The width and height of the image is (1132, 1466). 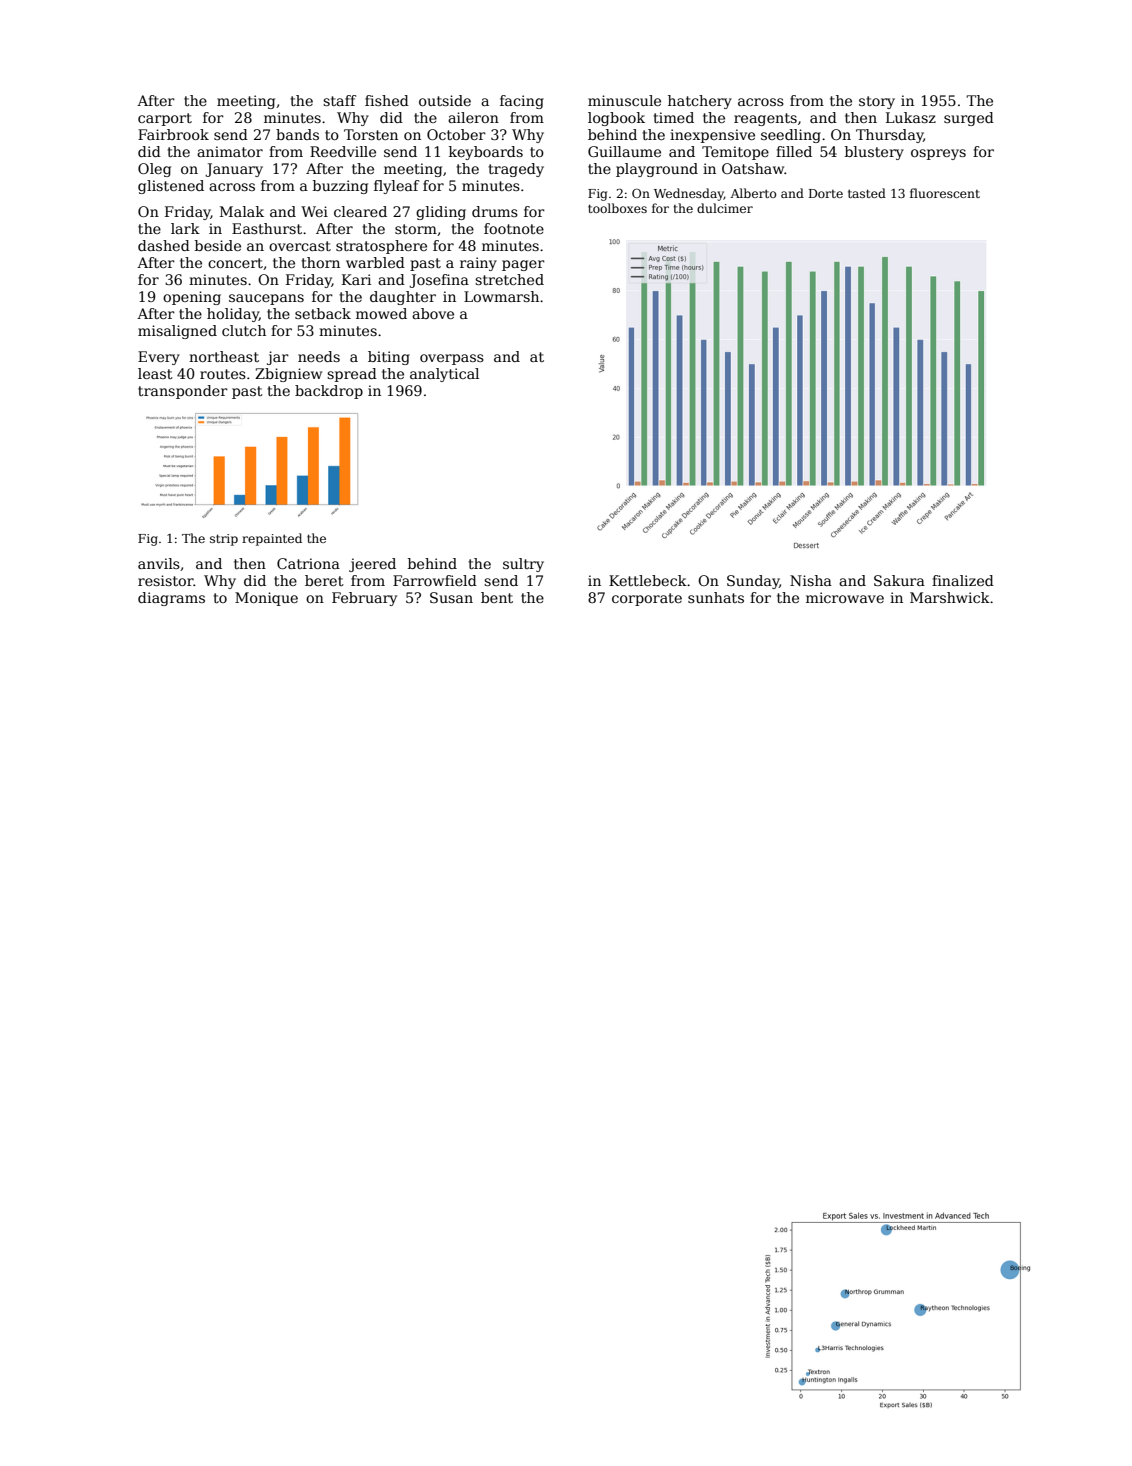 I want to click on Lowmarsh, so click(x=501, y=296).
